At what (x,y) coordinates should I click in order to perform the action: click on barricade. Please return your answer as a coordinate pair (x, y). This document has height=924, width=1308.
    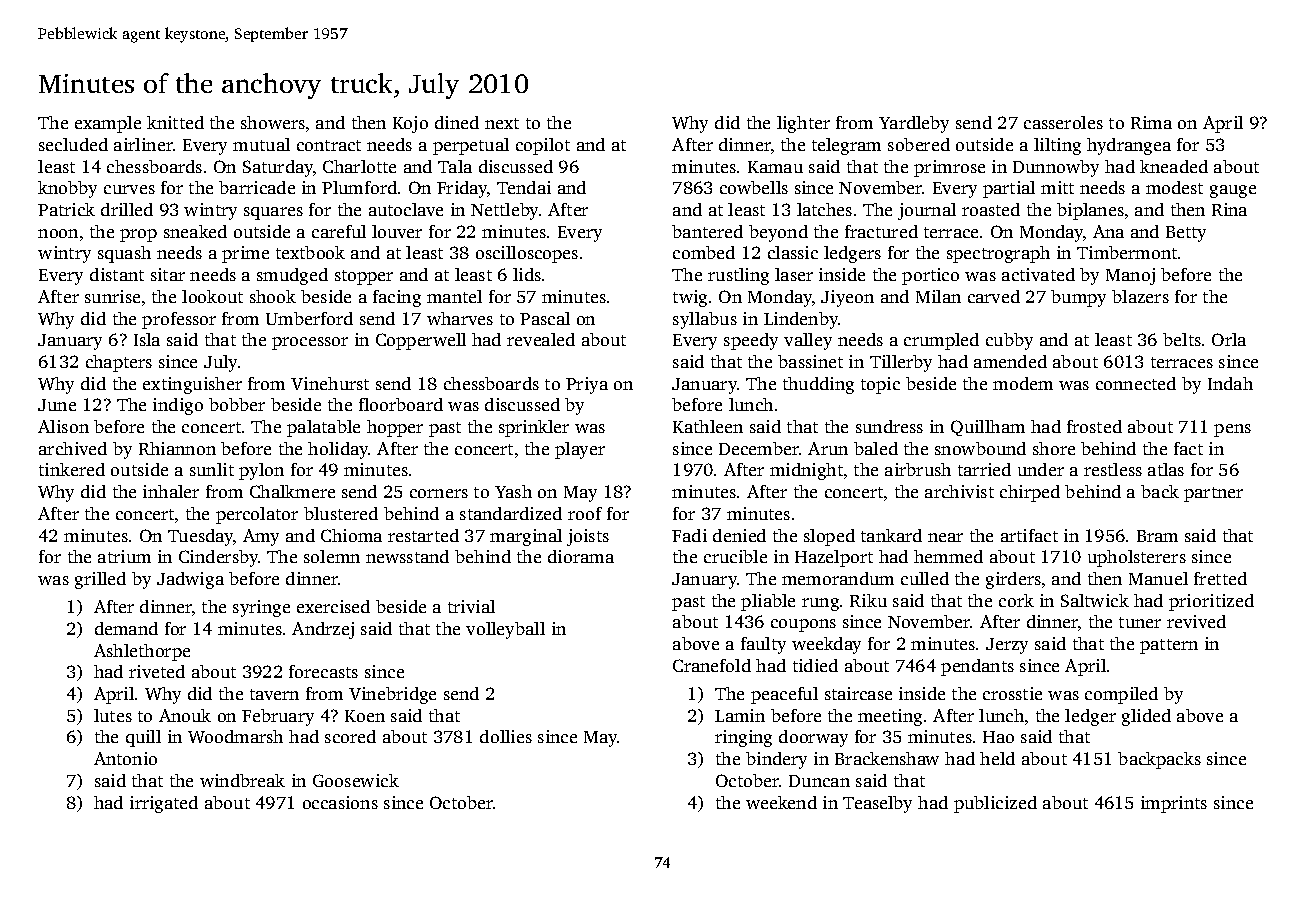
    Looking at the image, I should click on (257, 187).
